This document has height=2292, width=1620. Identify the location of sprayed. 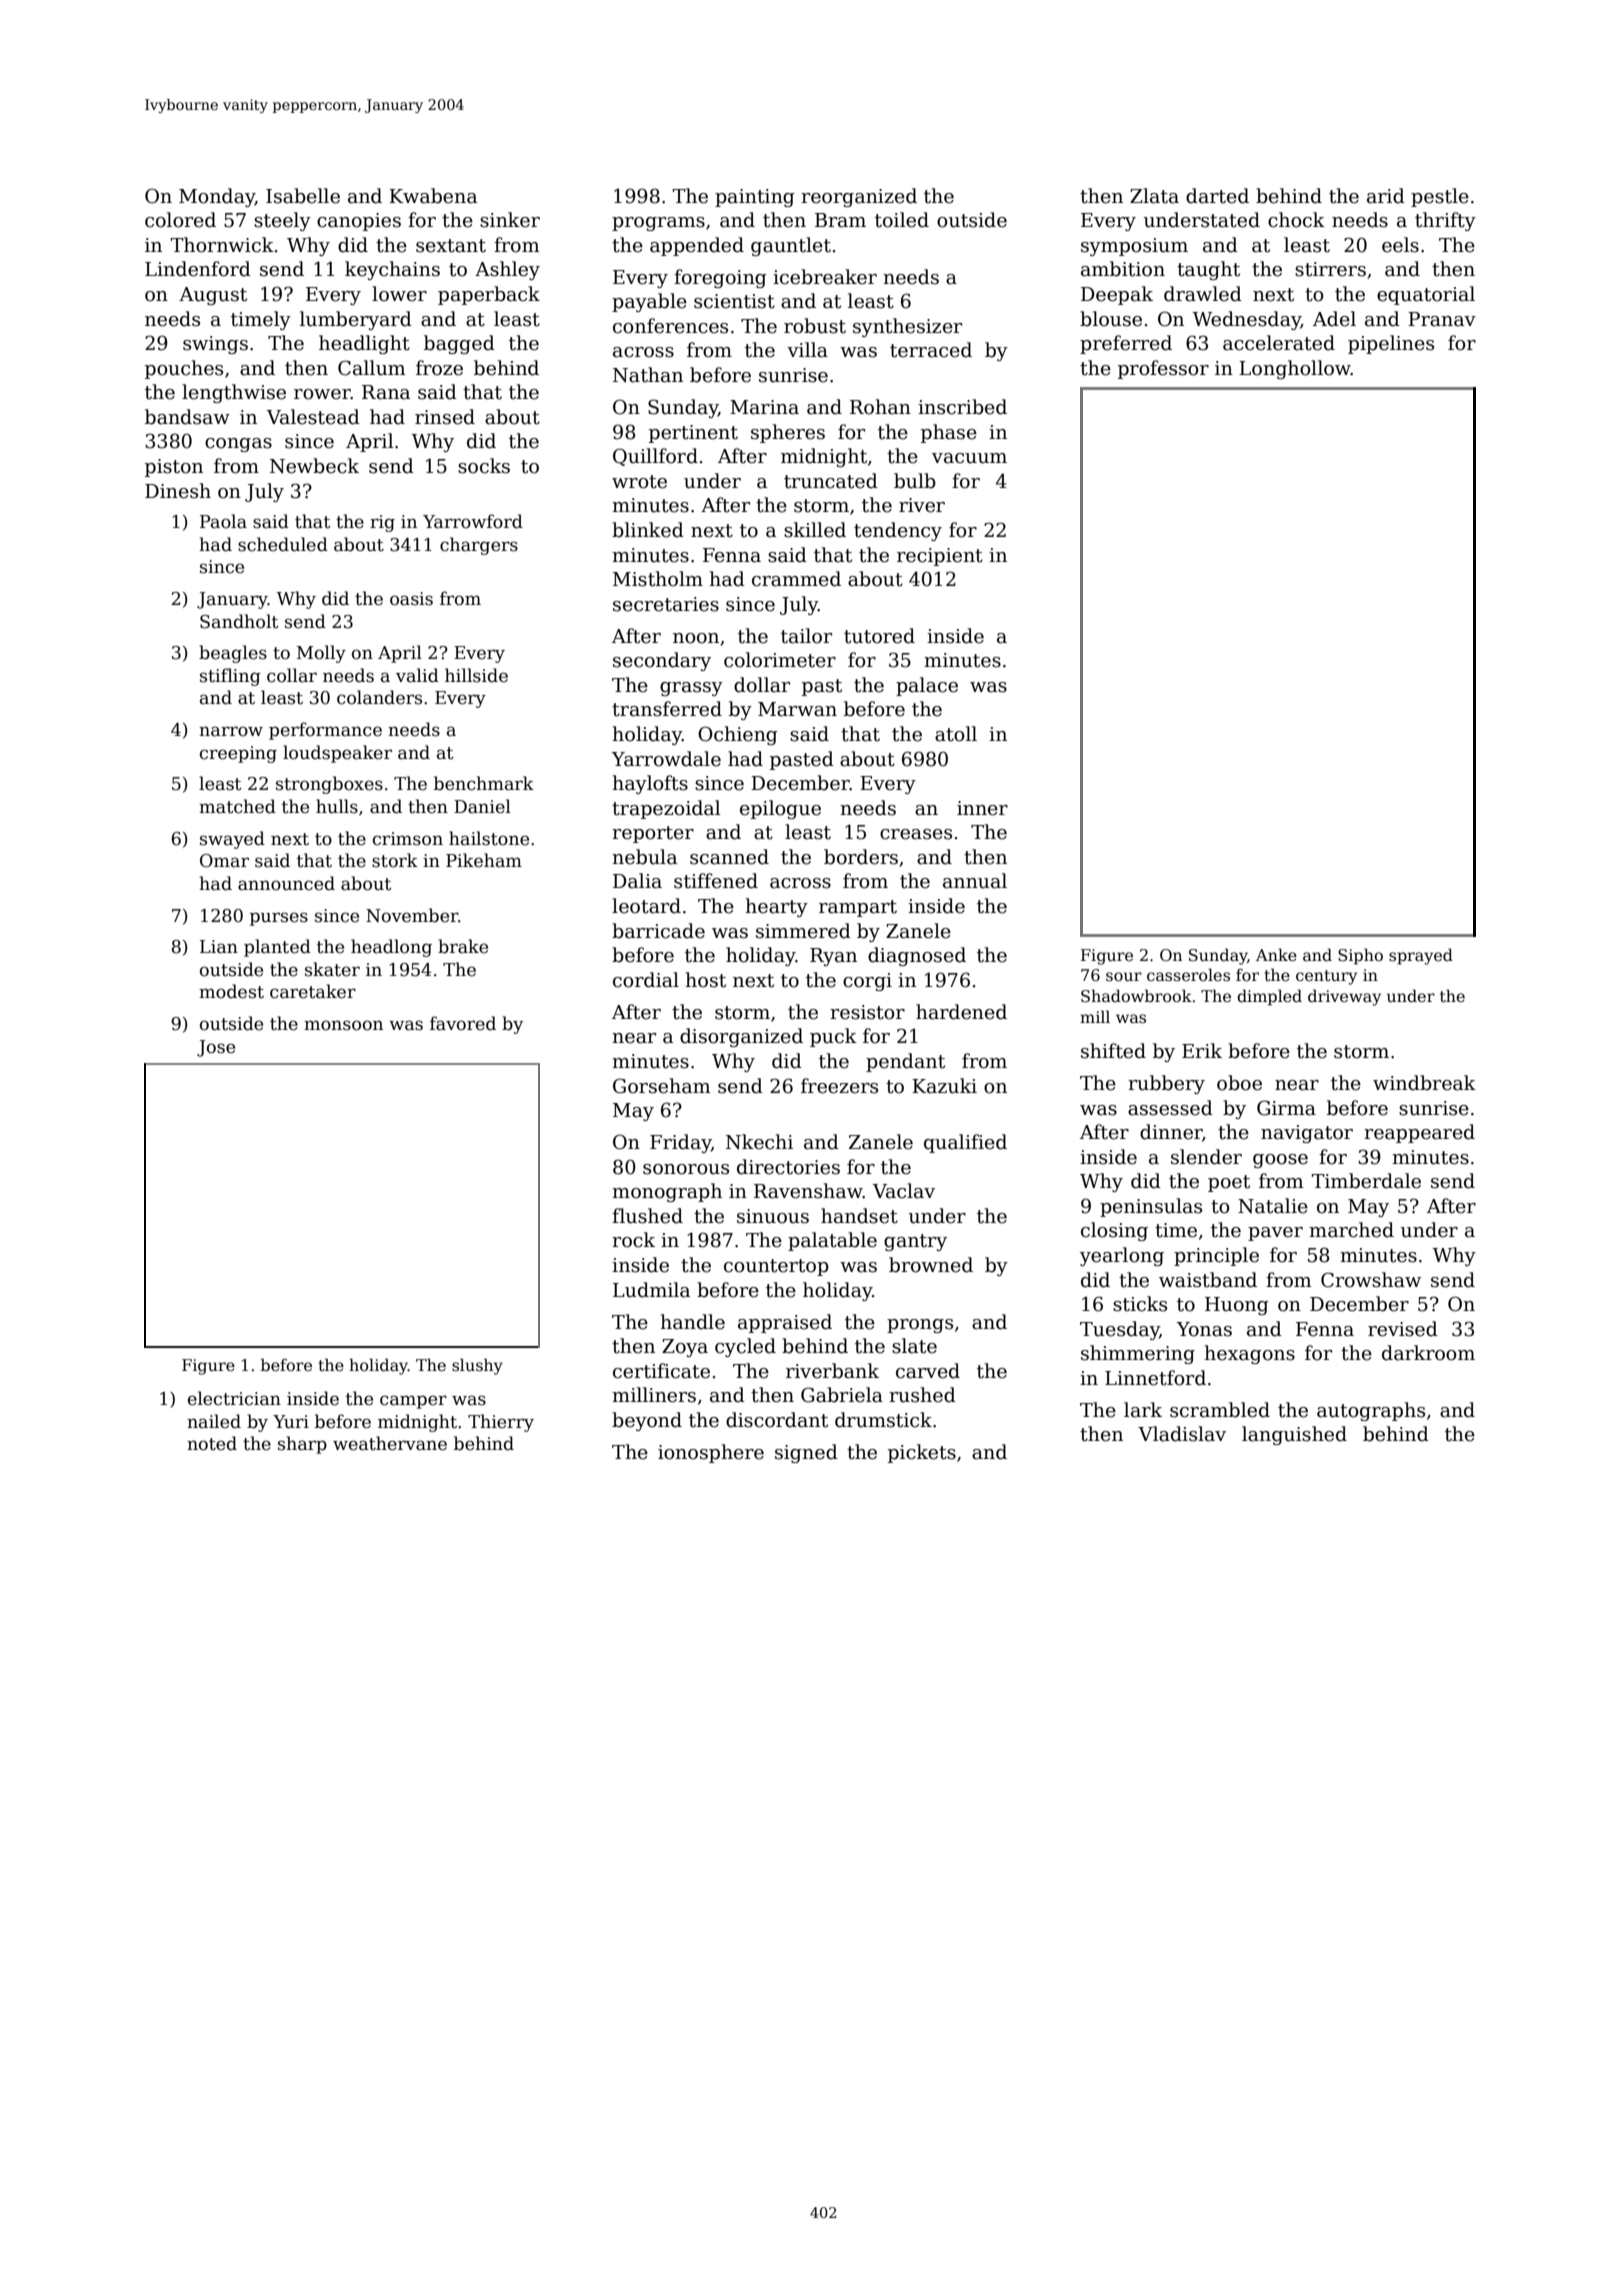
(1421, 956).
